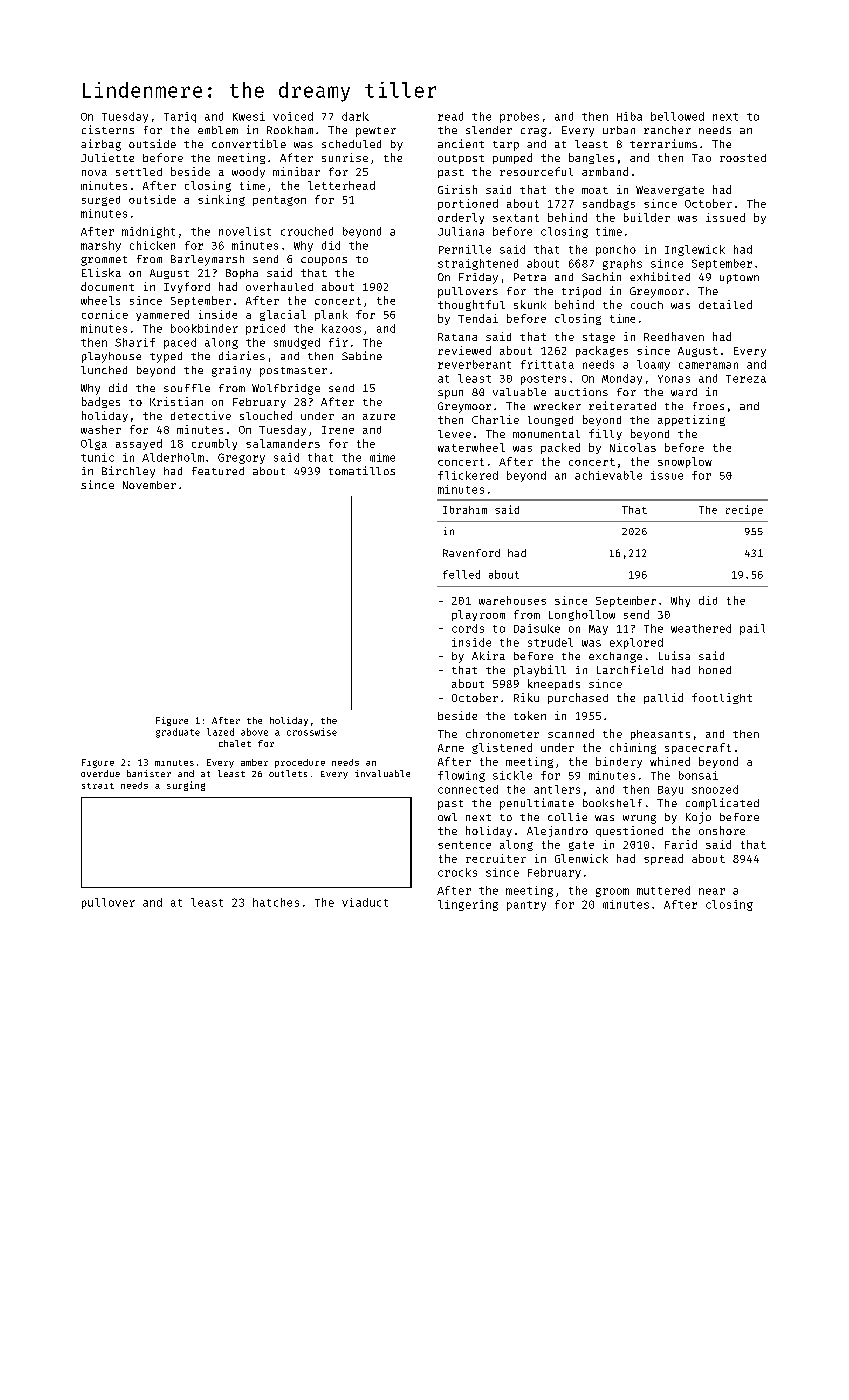 Image resolution: width=849 pixels, height=1400 pixels. I want to click on hatches, so click(276, 902).
